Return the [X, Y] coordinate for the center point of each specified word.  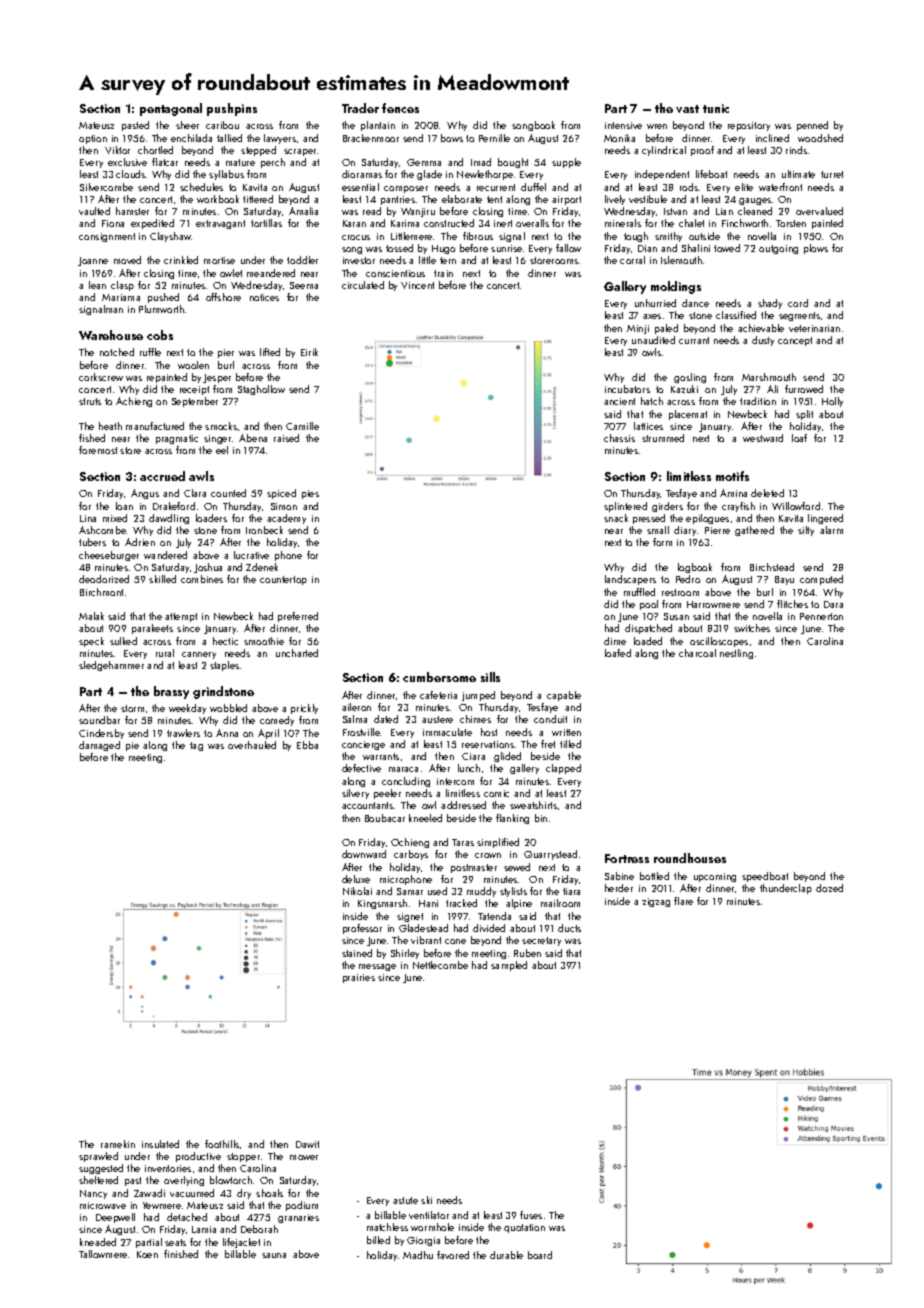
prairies [359, 978]
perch [273, 163]
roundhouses [690, 858]
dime [615, 641]
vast [687, 109]
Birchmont [101, 592]
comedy [277, 721]
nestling [736, 654]
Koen [147, 1254]
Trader [360, 108]
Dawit [307, 1144]
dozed [829, 888]
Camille [302, 426]
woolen [193, 365]
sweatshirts [533, 805]
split [804, 415]
